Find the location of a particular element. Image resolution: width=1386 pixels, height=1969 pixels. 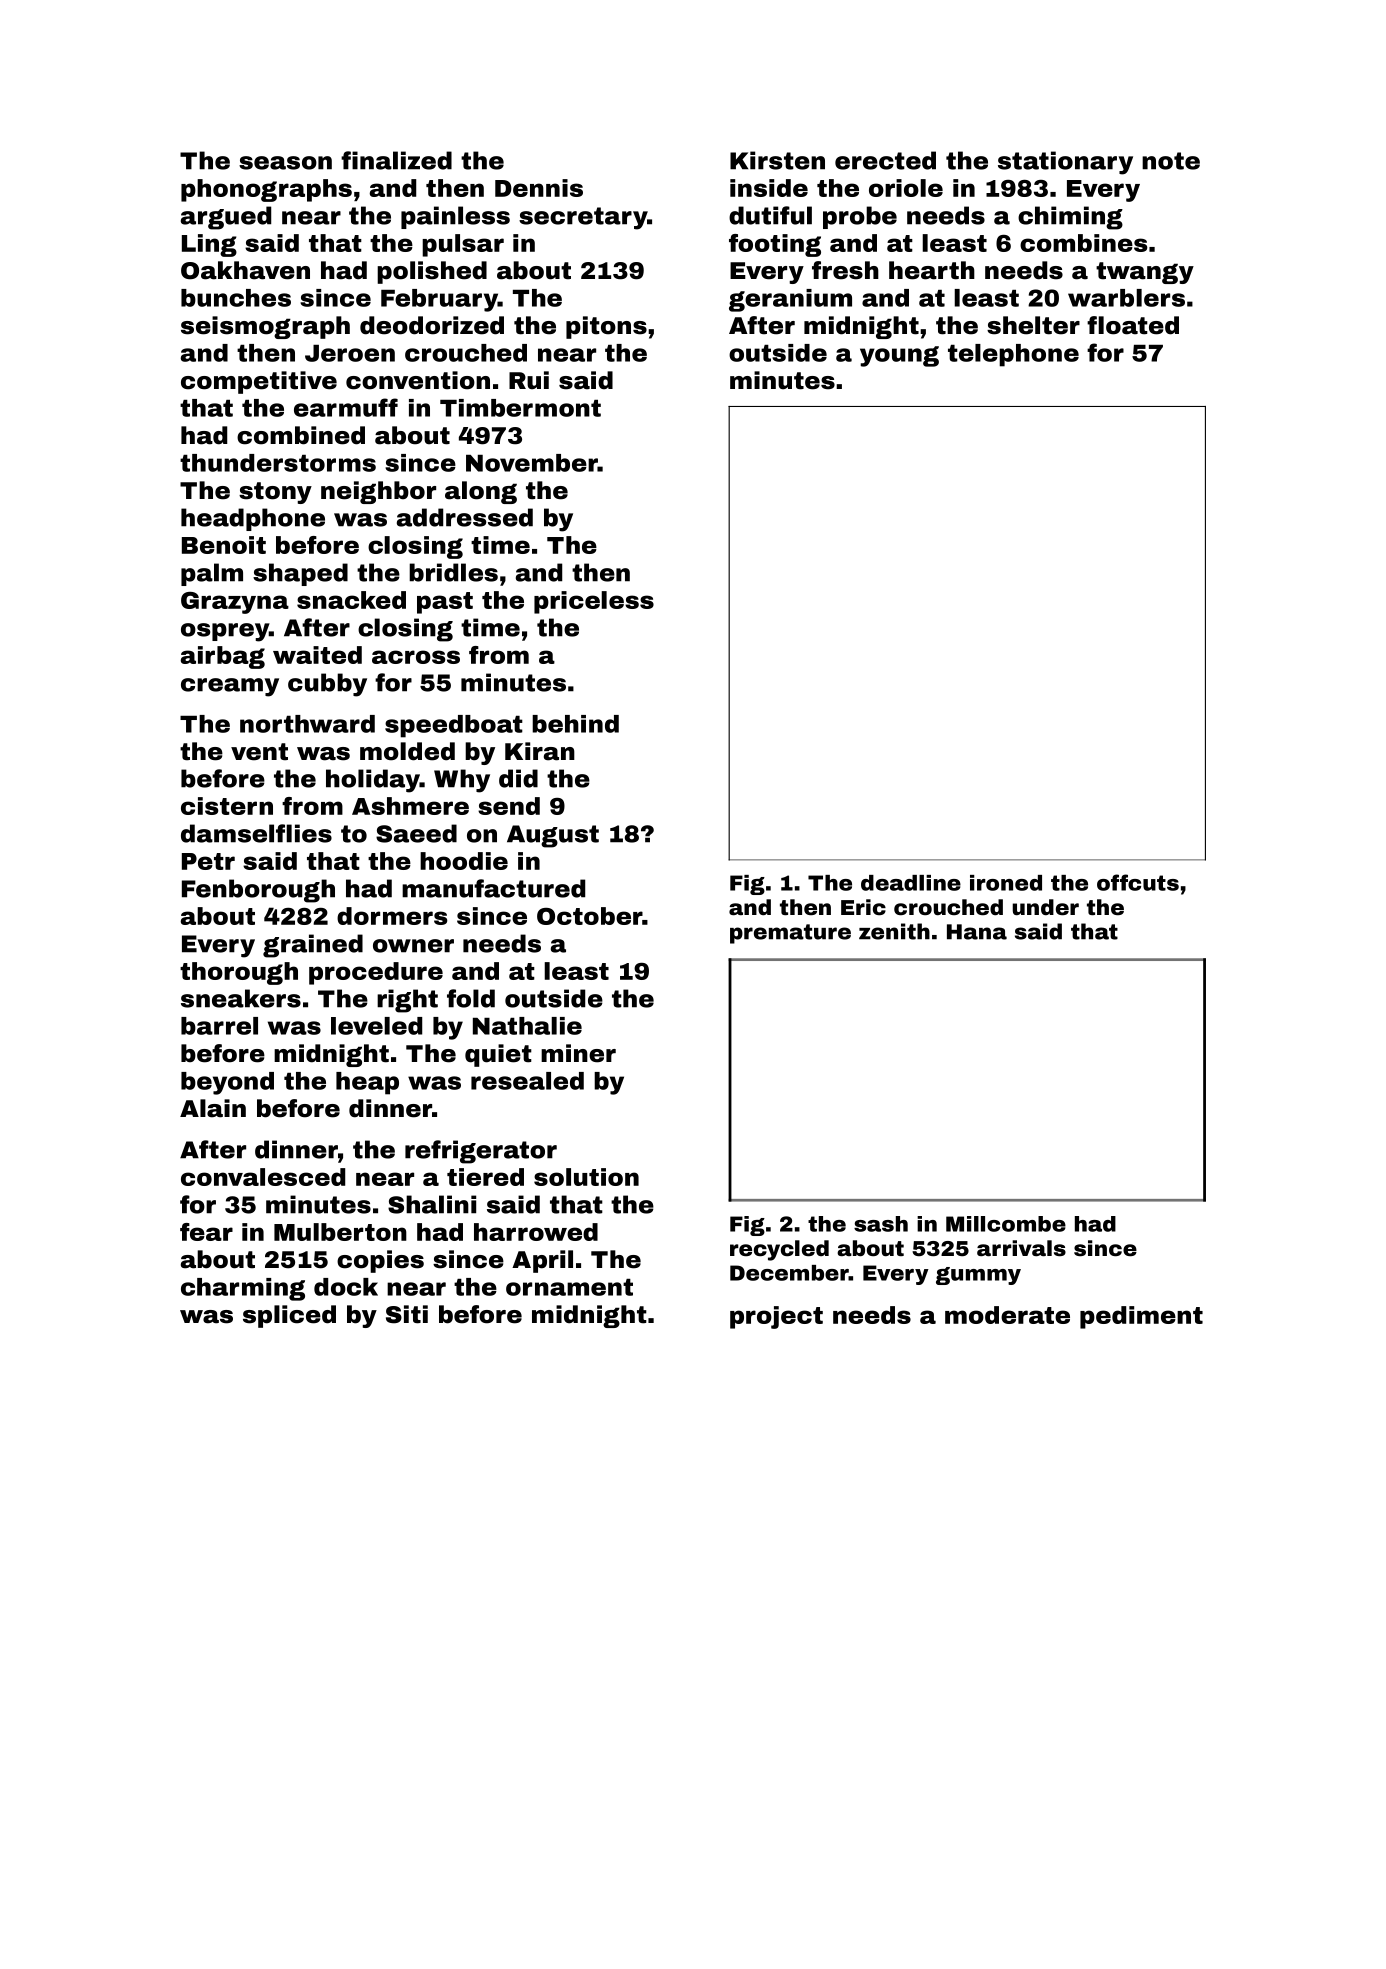

spliced is located at coordinates (289, 1316).
